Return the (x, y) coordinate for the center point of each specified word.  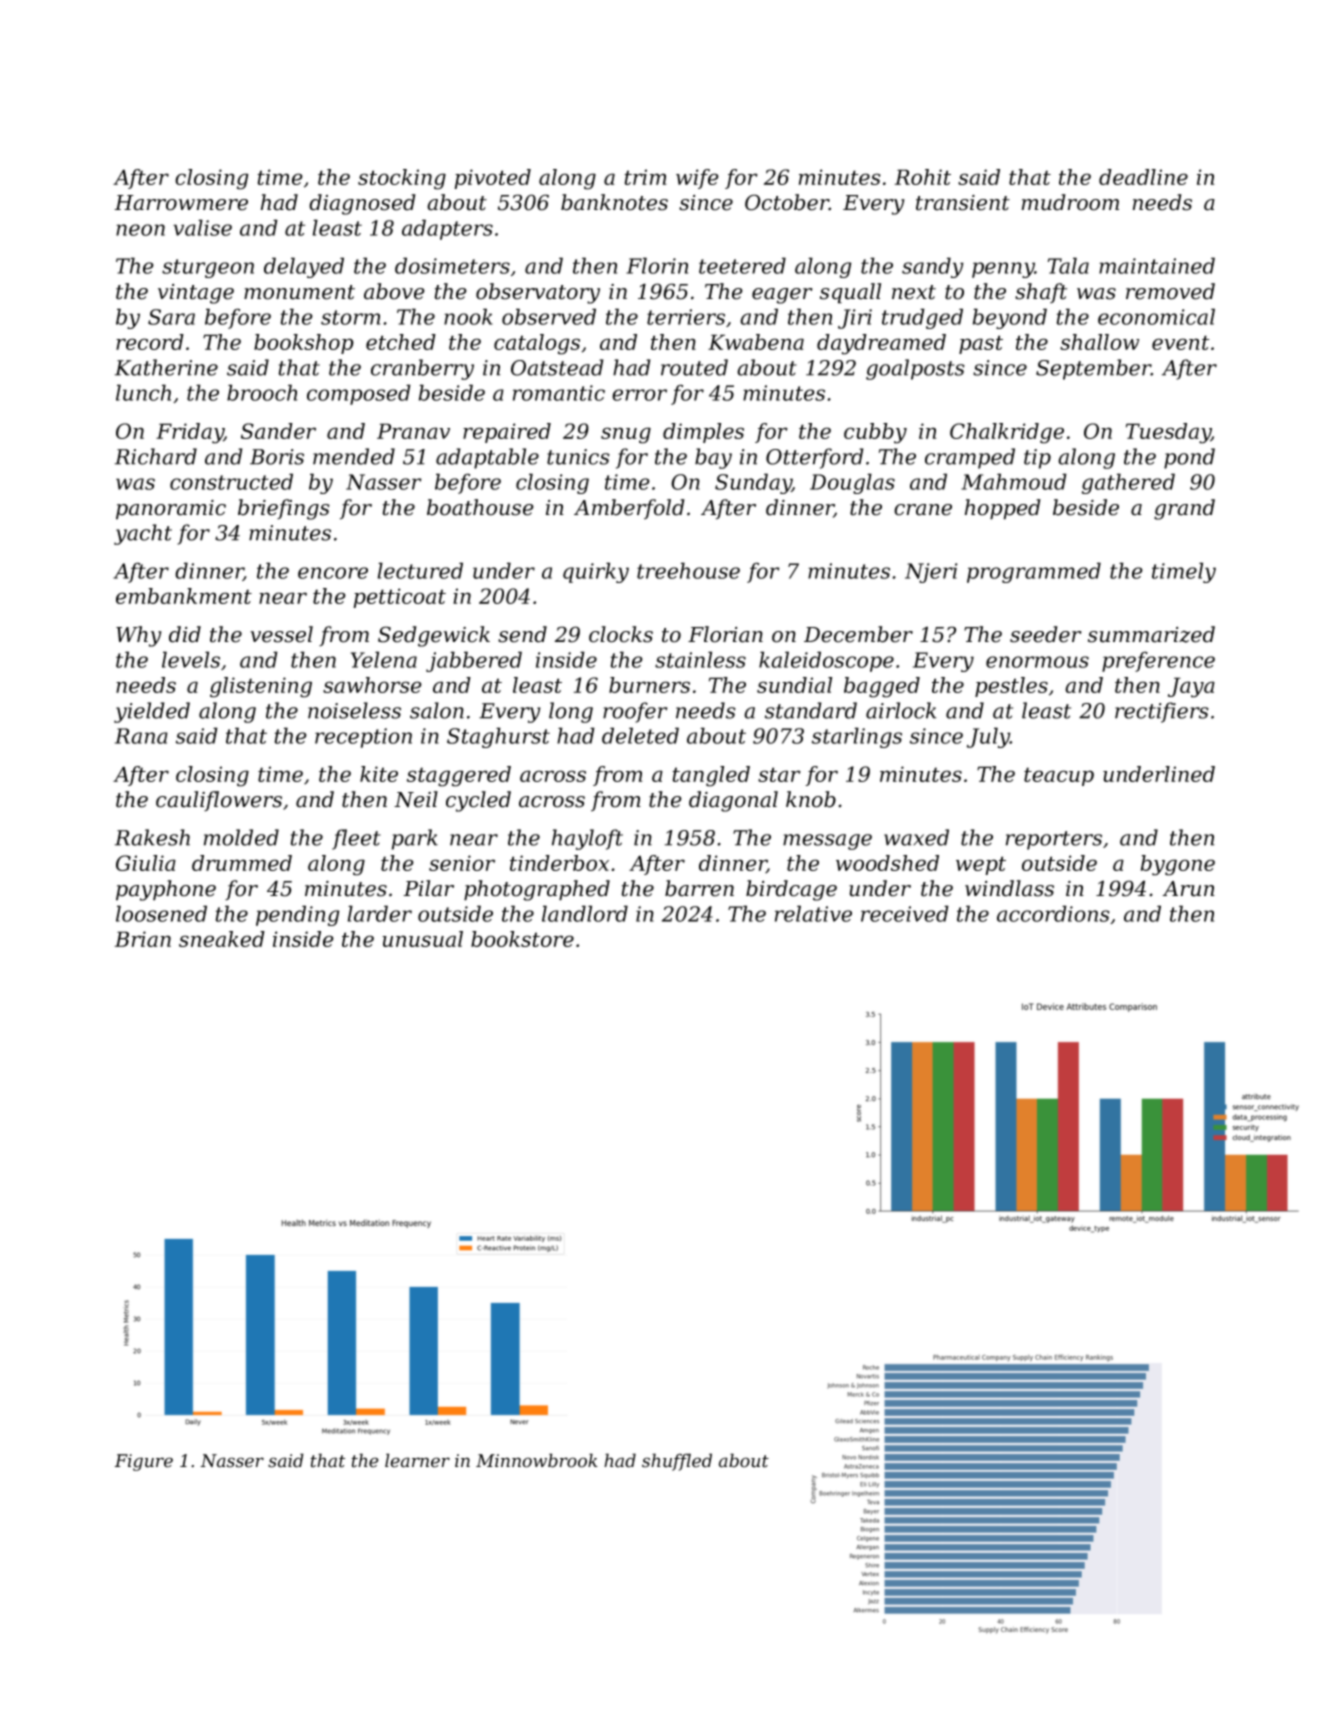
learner (417, 1460)
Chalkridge (1007, 433)
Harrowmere (181, 203)
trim (645, 177)
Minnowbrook (537, 1460)
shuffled (677, 1462)
